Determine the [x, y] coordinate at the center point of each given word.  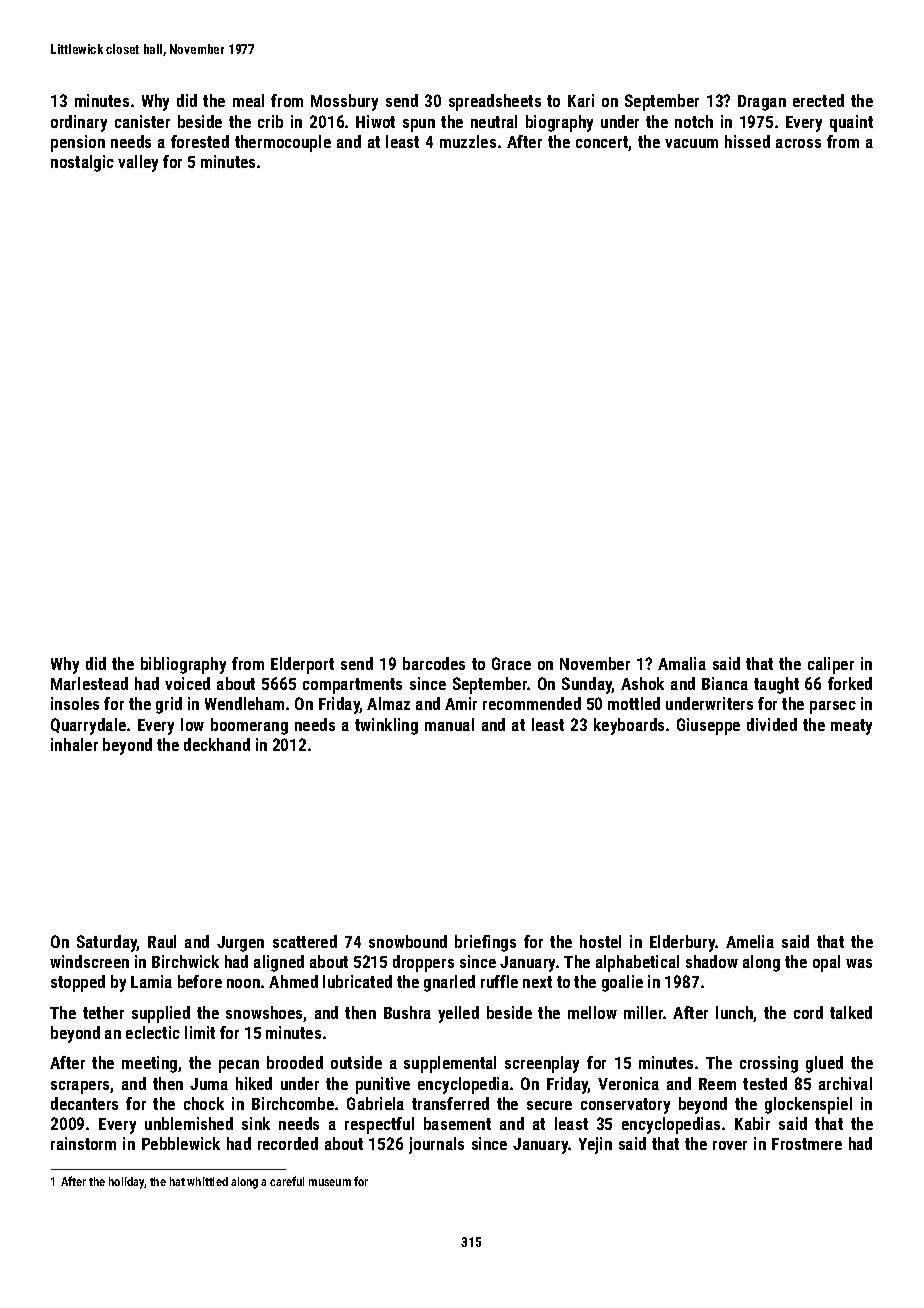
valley [138, 163]
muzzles [468, 141]
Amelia [750, 941]
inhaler [74, 744]
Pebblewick [181, 1143]
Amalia [682, 663]
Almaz [388, 703]
